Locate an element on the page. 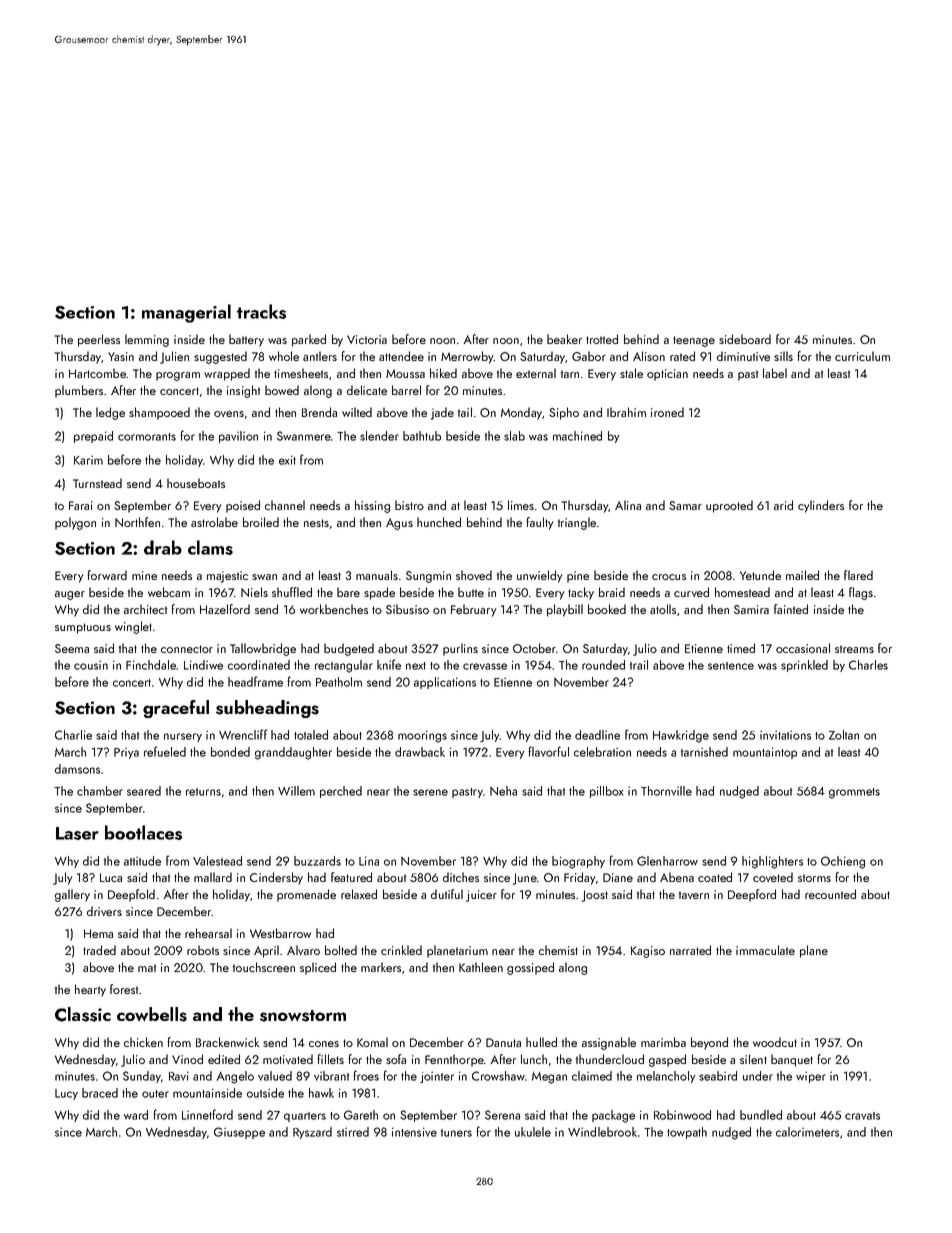  shampooed is located at coordinates (159, 413).
